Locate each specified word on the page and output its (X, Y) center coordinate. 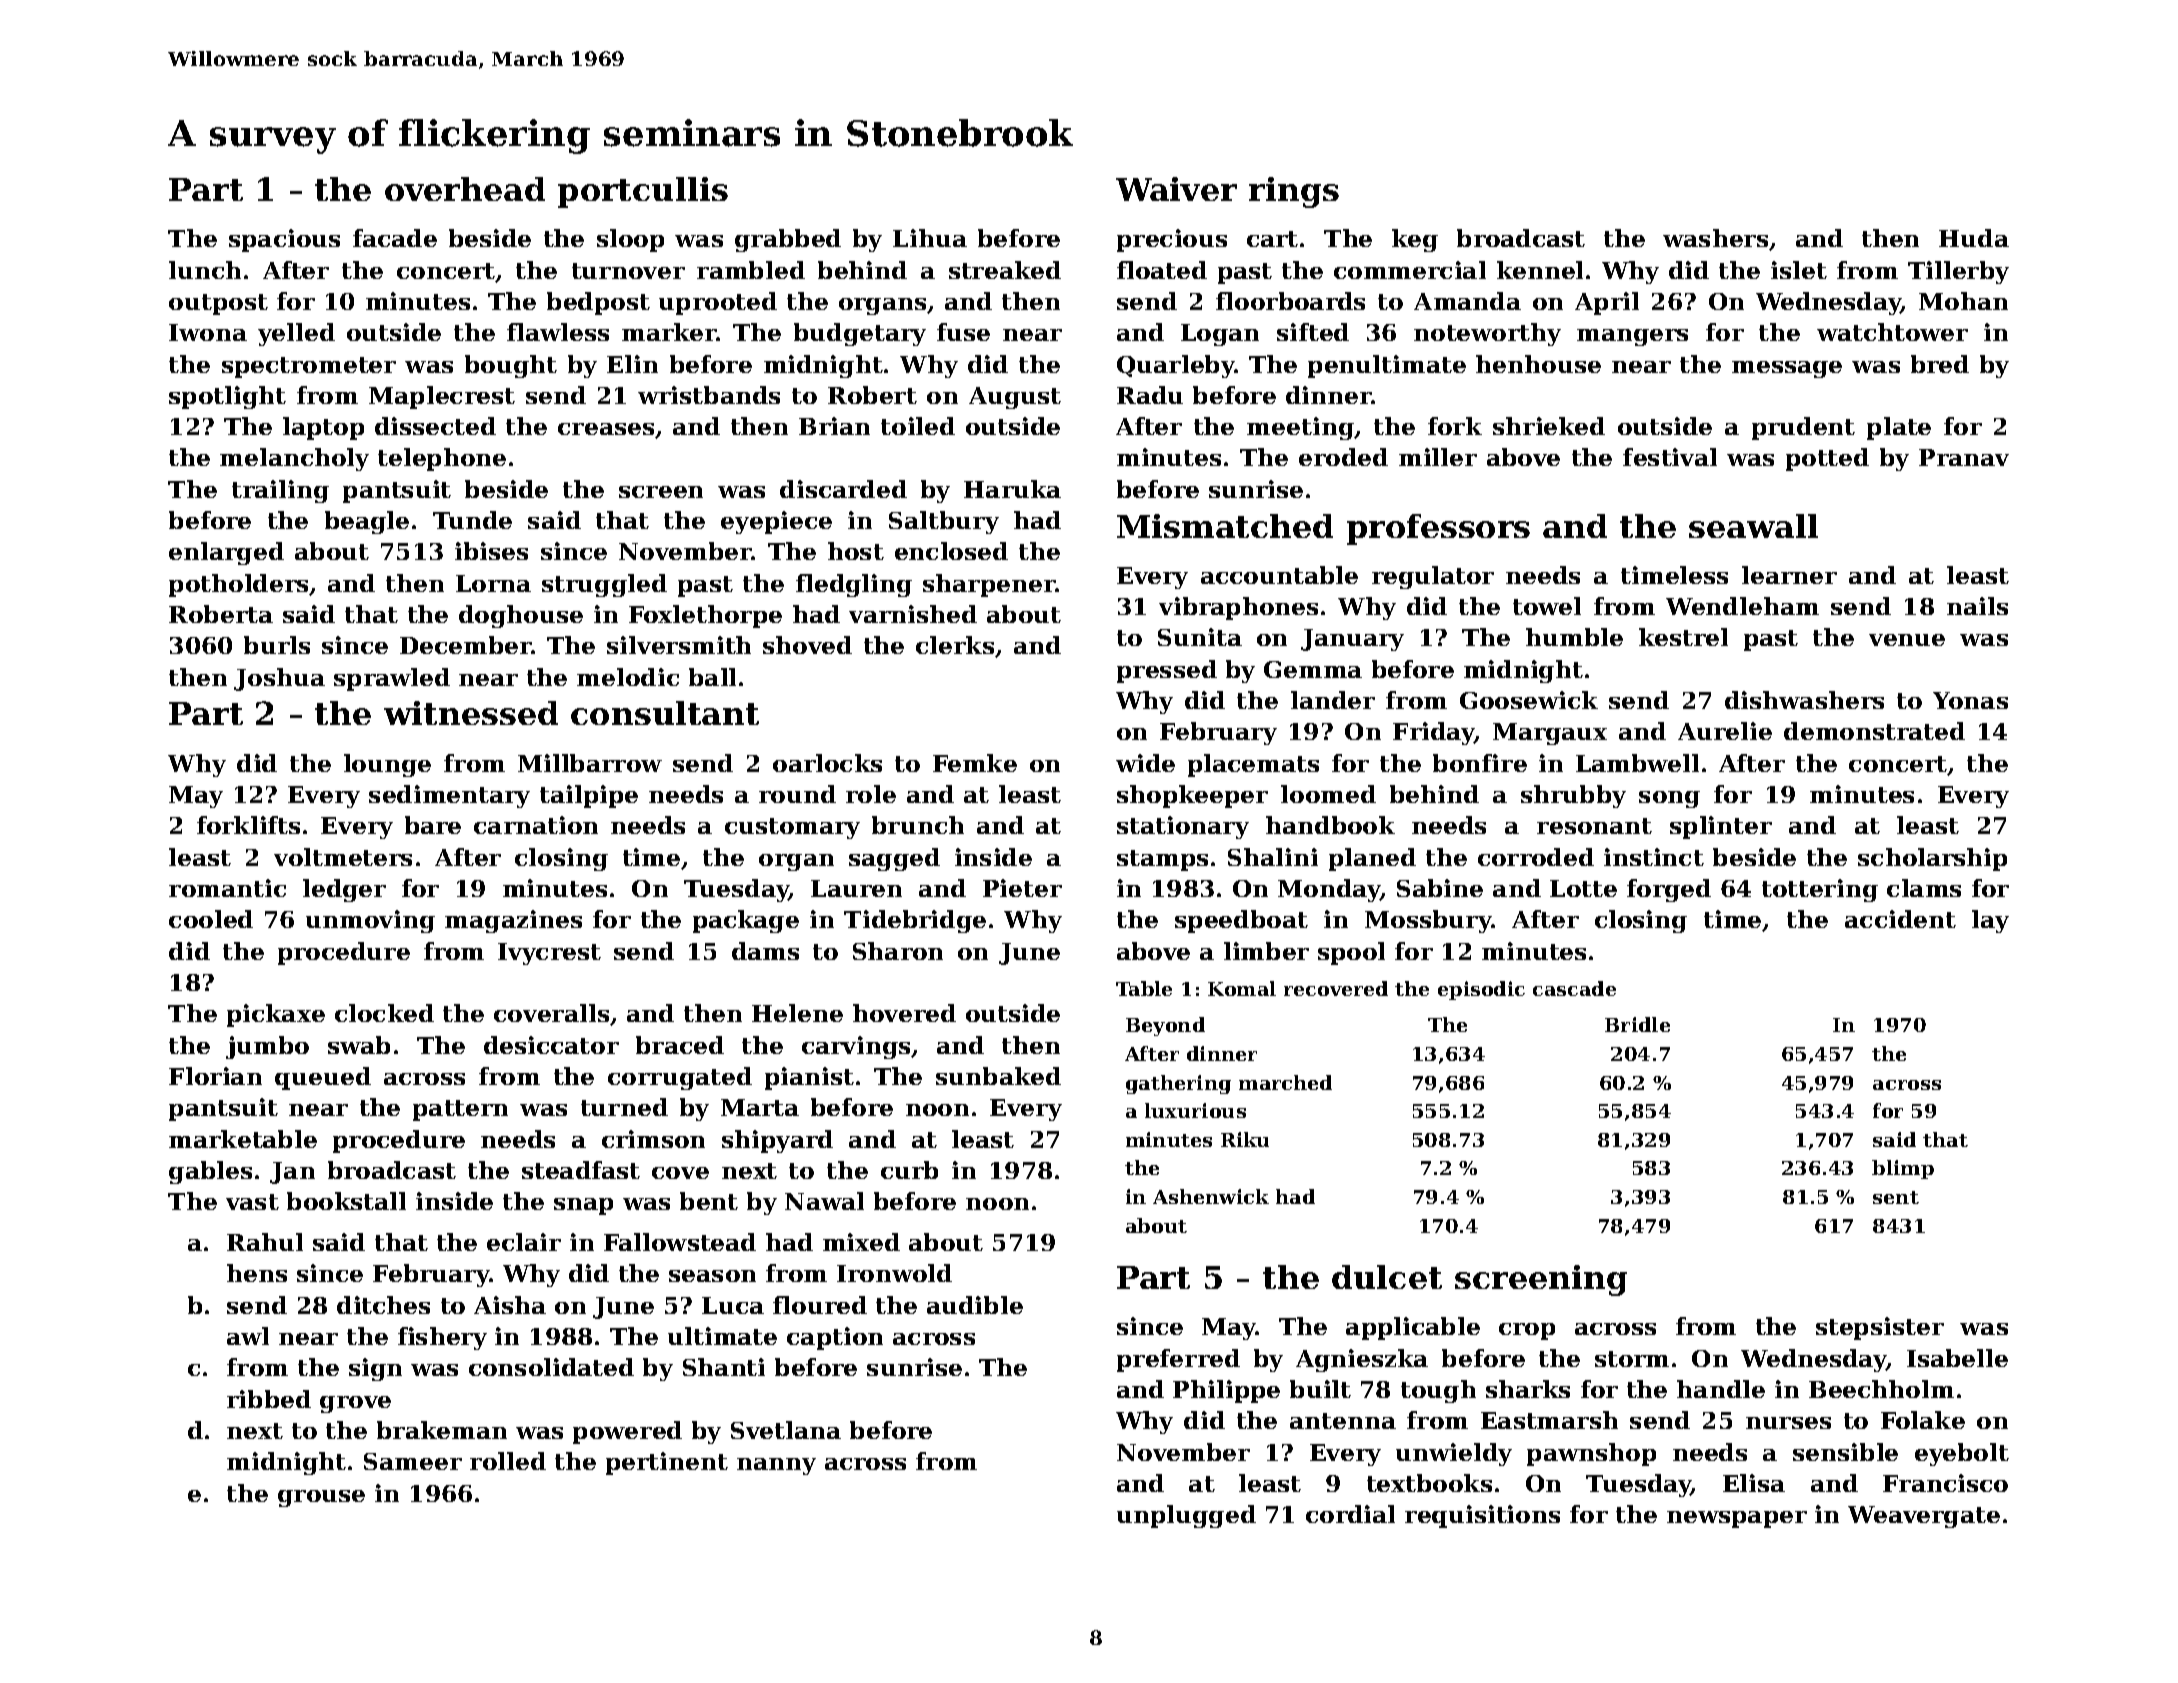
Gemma (1313, 669)
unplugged (1186, 1516)
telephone (442, 459)
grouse (321, 1498)
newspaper (1737, 1519)
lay (1990, 921)
